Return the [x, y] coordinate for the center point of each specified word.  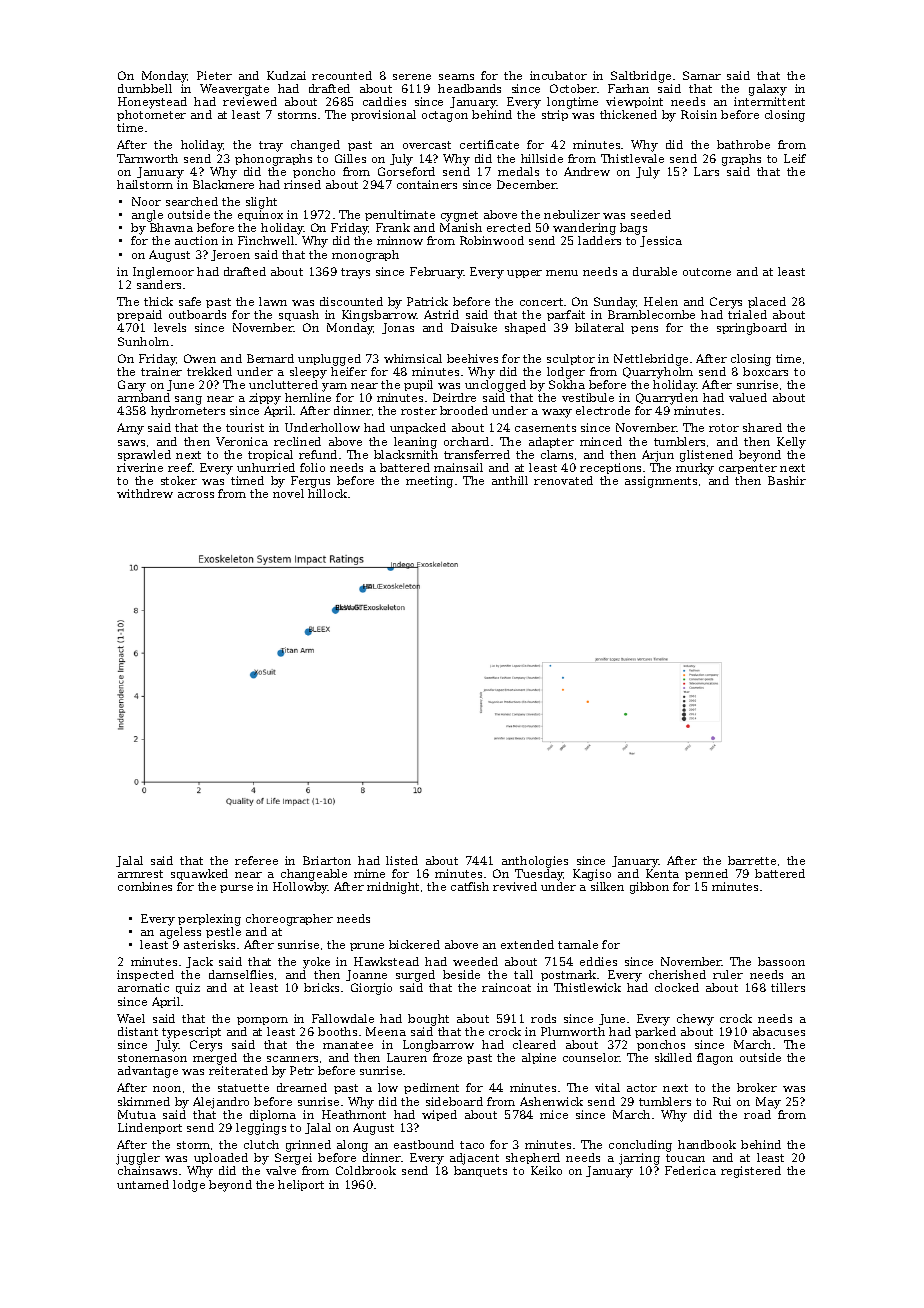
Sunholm [143, 341]
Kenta [662, 873]
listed [402, 860]
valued [748, 397]
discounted [351, 301]
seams [456, 77]
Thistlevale [632, 158]
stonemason [152, 1058]
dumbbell [145, 88]
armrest [140, 874]
